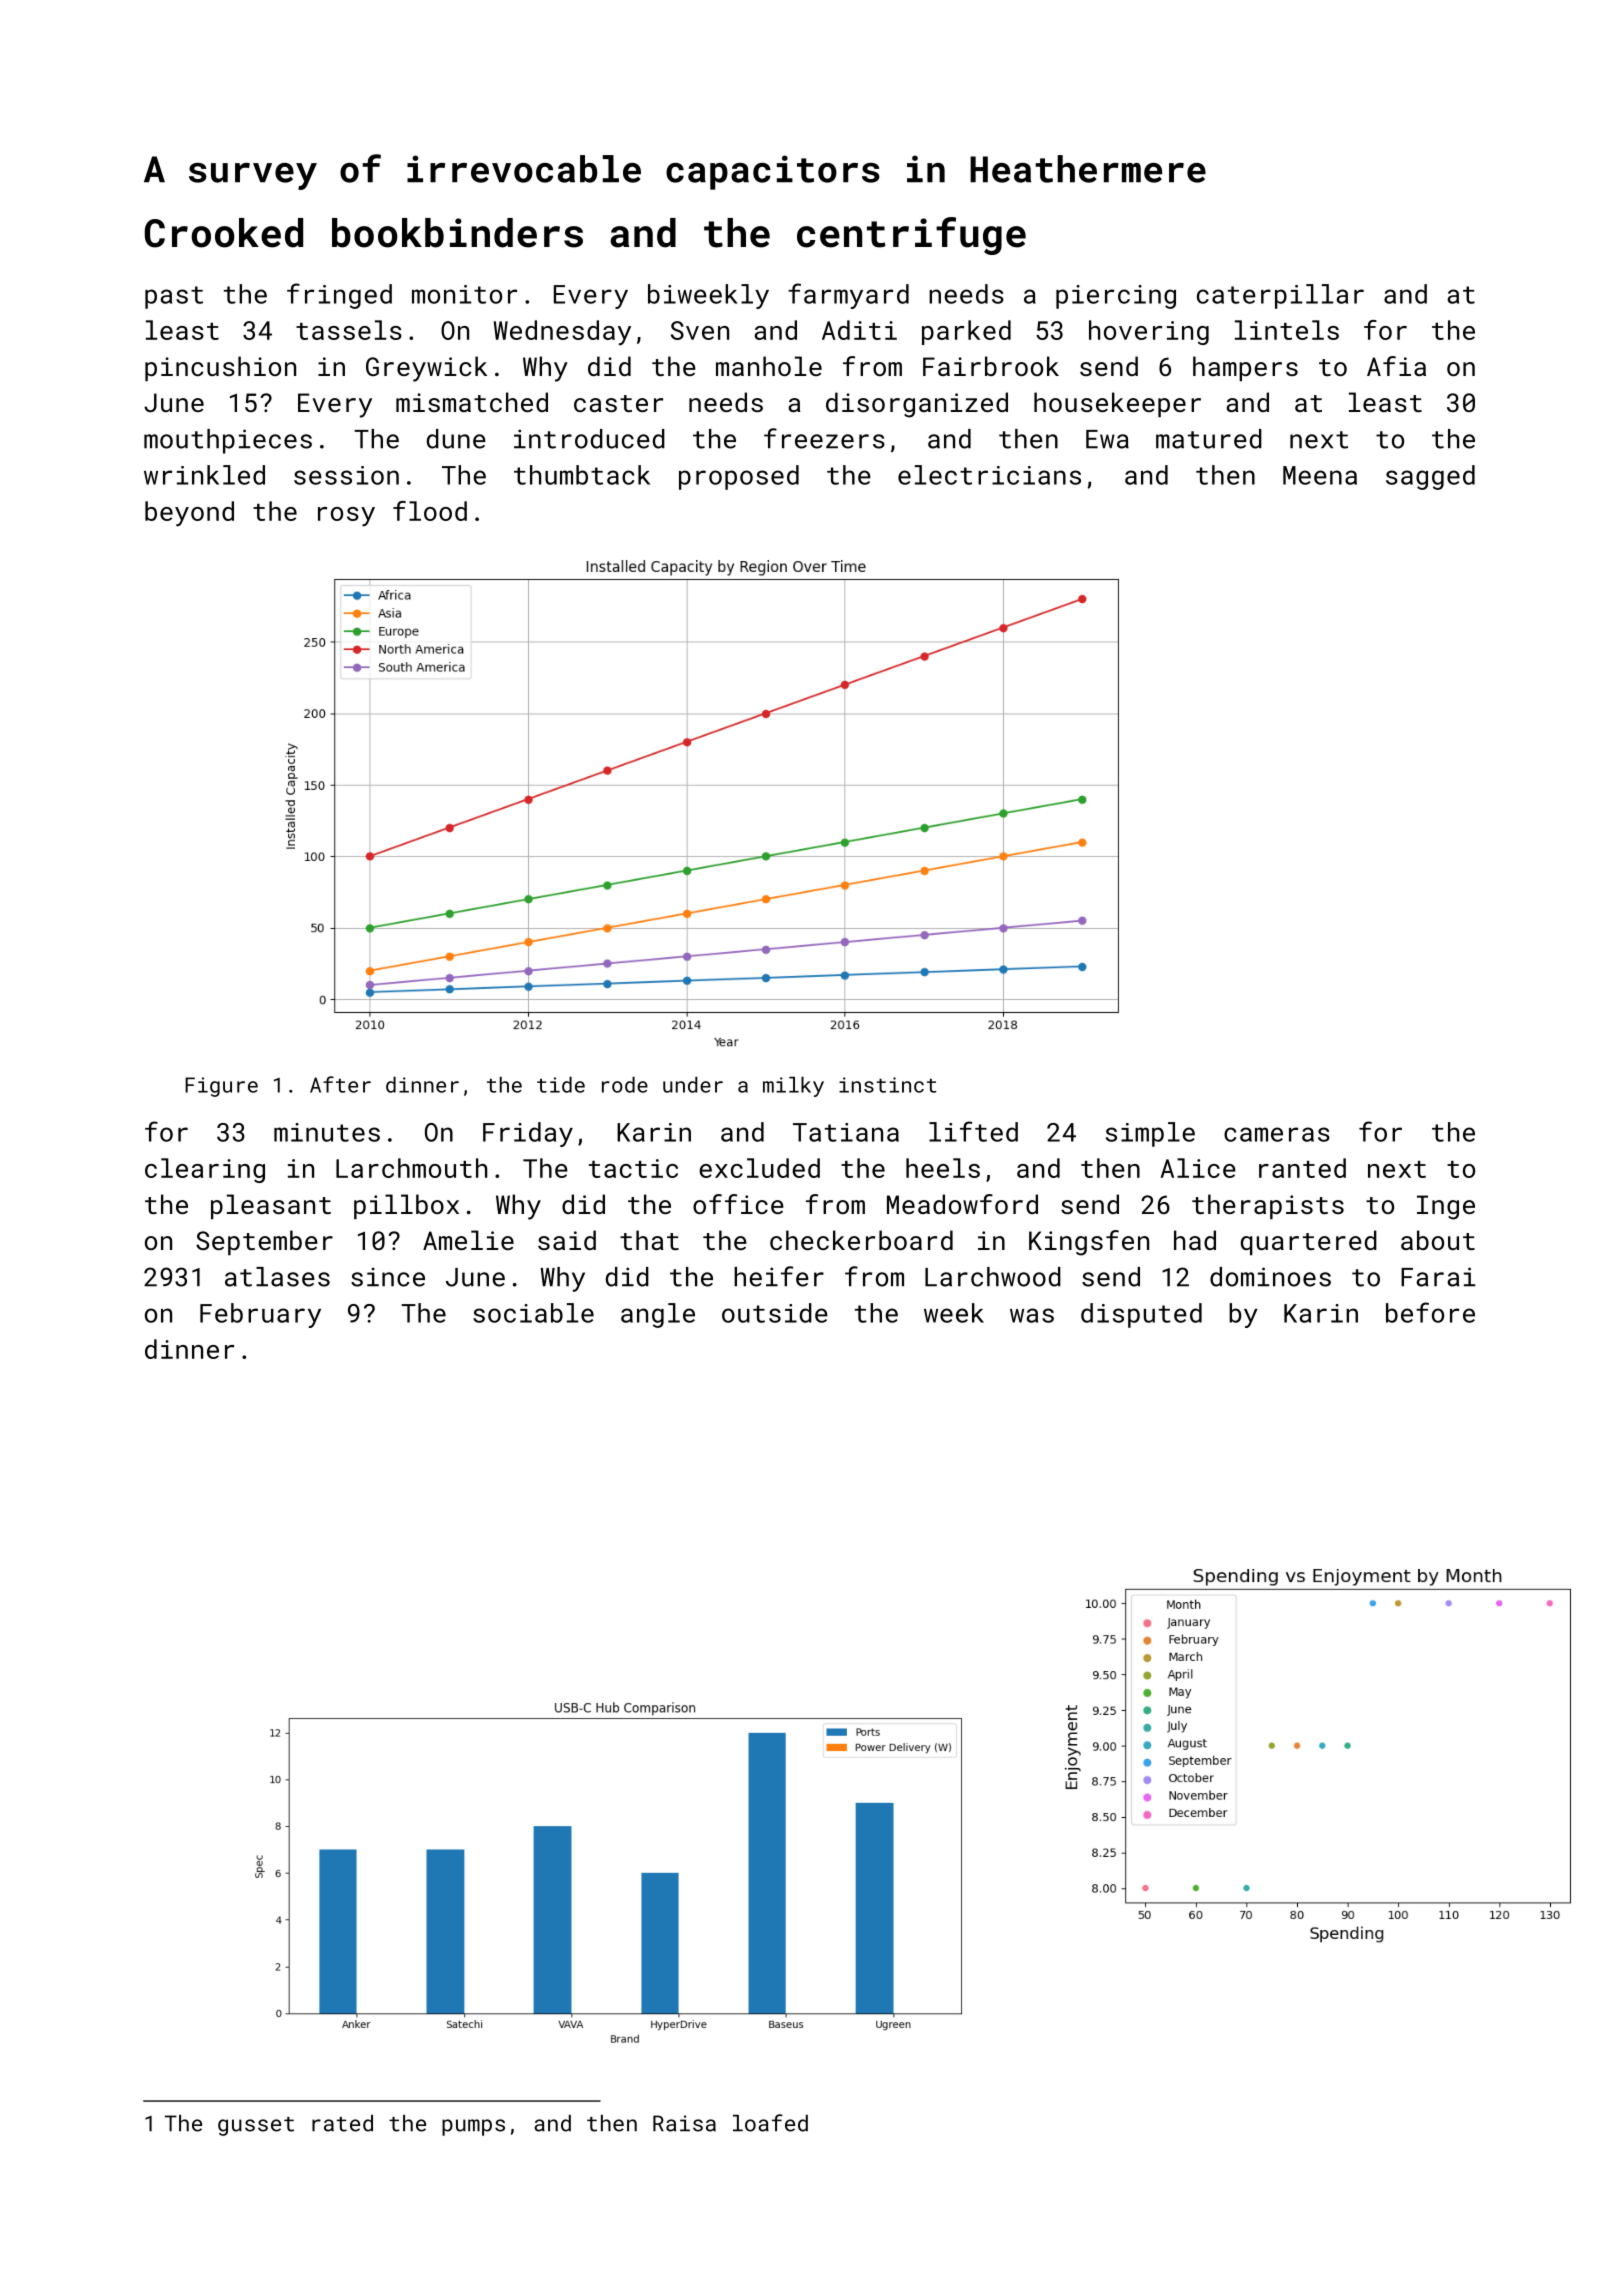 Image resolution: width=1620 pixels, height=2292 pixels. I want to click on excluded, so click(759, 1168).
